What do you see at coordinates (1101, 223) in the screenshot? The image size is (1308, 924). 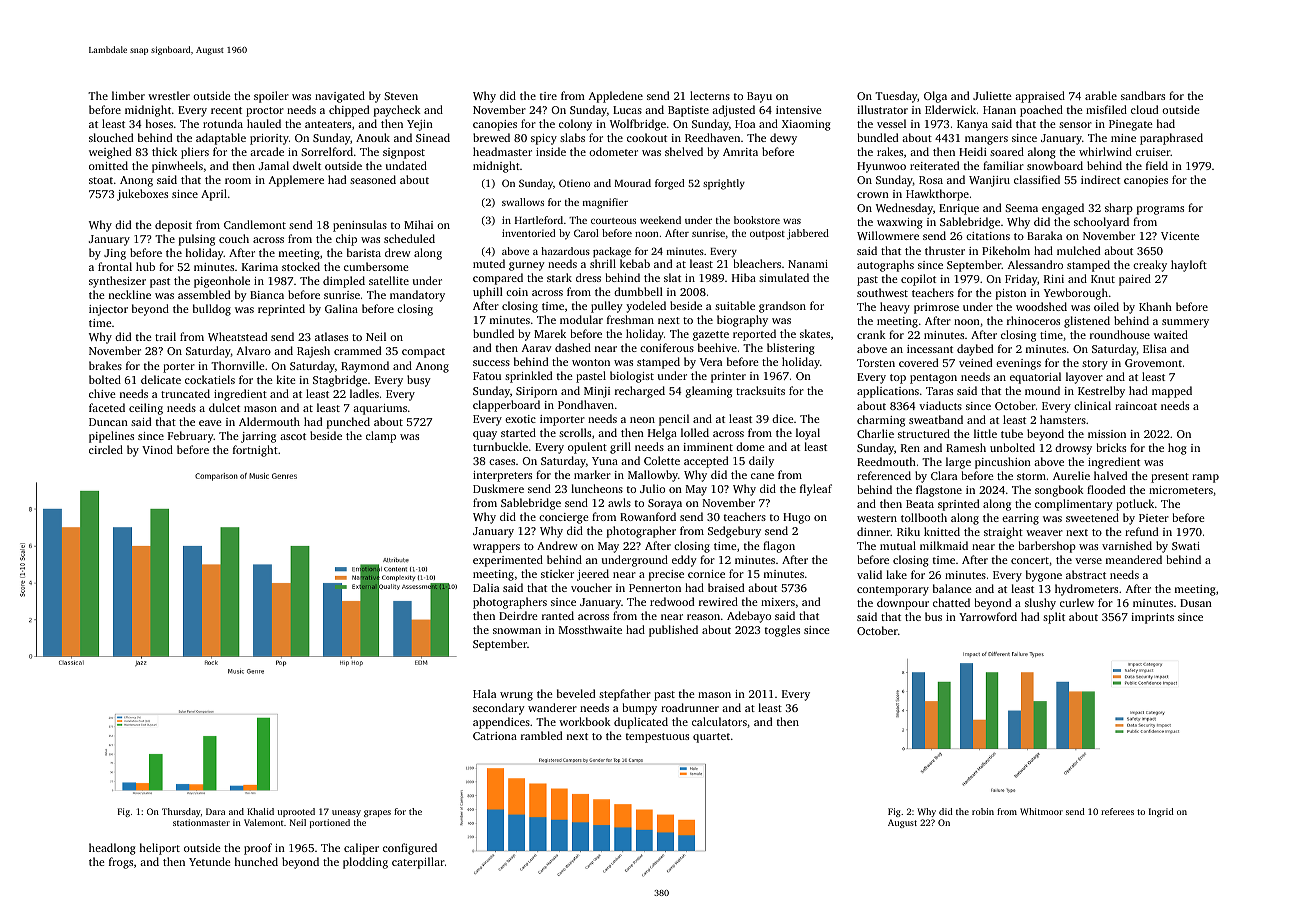 I see `schoolyard` at bounding box center [1101, 223].
